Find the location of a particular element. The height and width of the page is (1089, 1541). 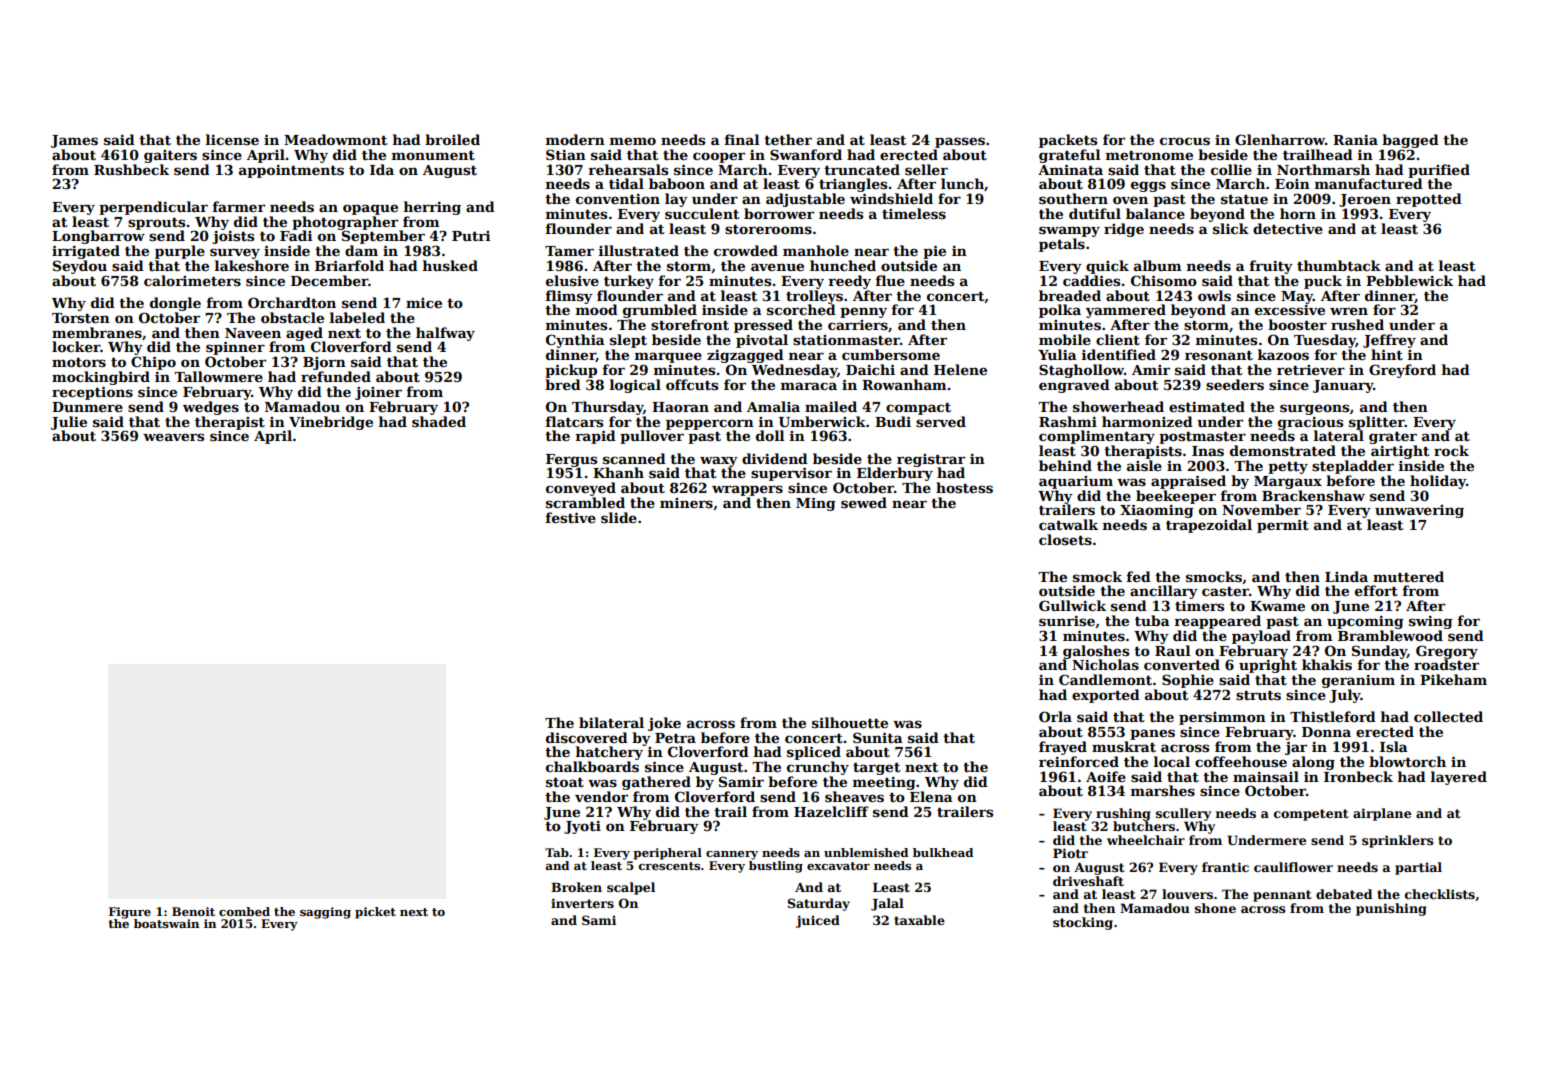

license is located at coordinates (232, 139).
